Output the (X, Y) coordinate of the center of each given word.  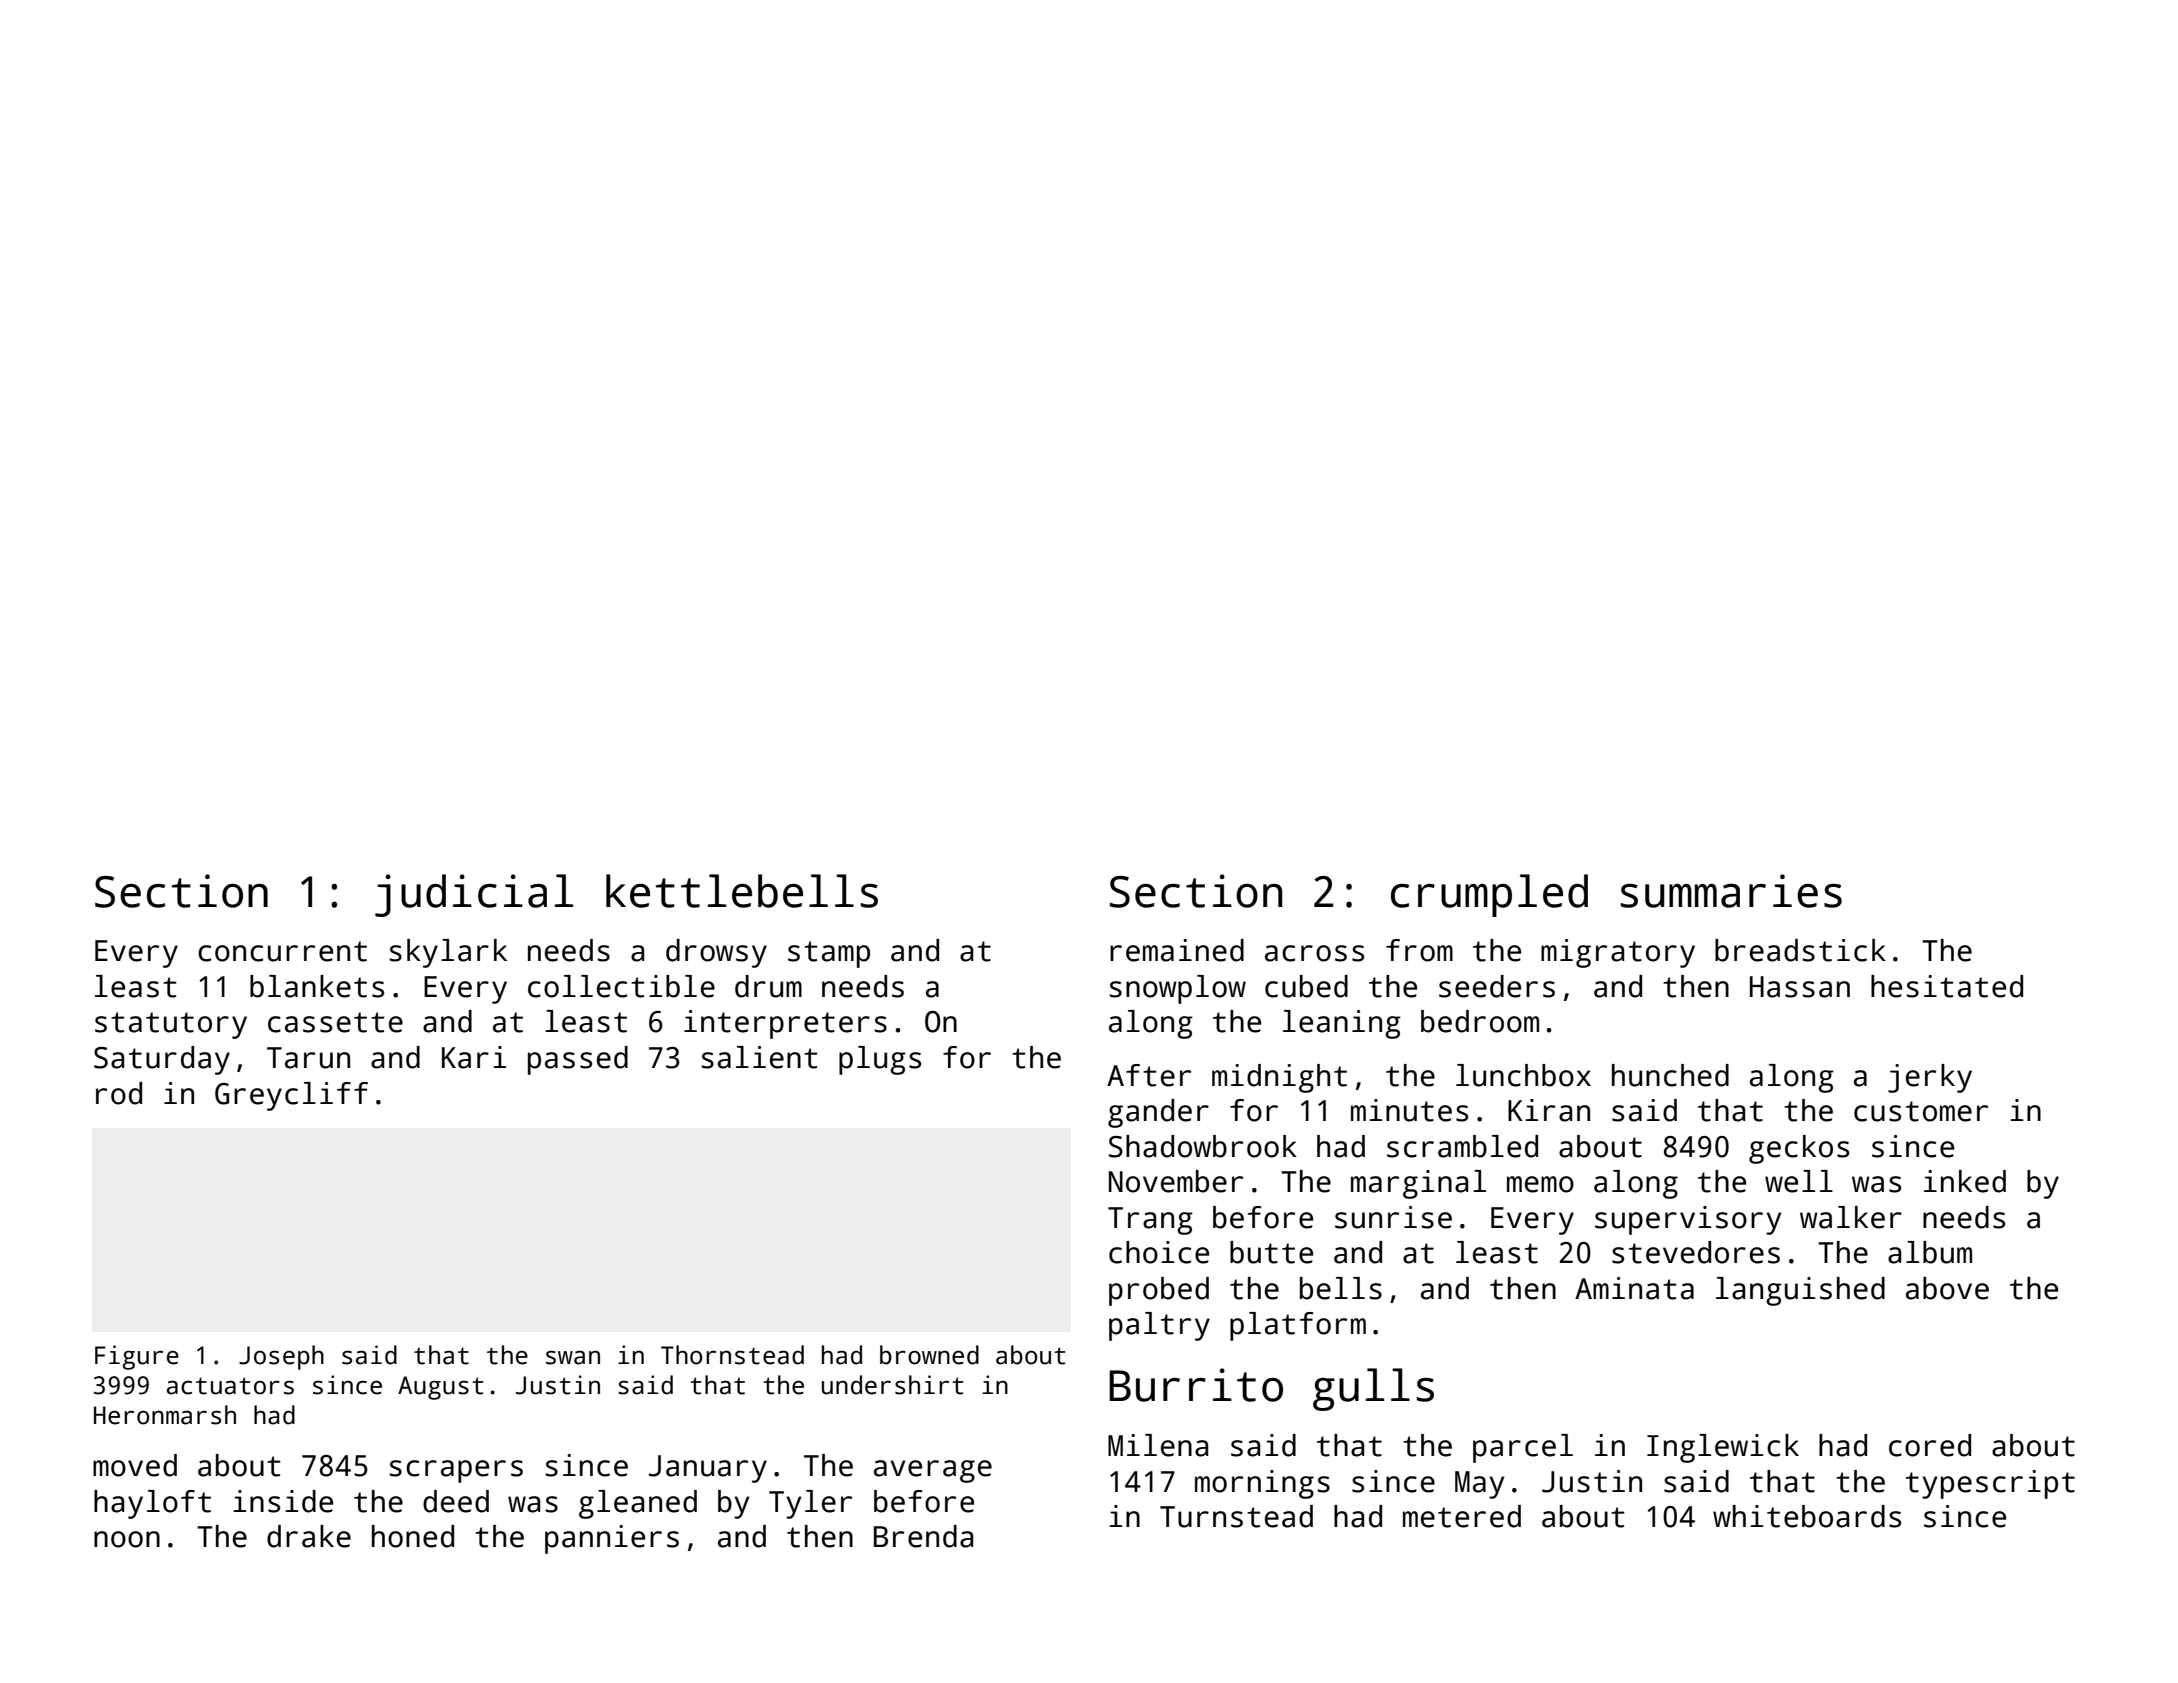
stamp (829, 954)
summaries (1731, 891)
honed (413, 1536)
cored (1930, 1445)
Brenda (923, 1536)
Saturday (162, 1060)
